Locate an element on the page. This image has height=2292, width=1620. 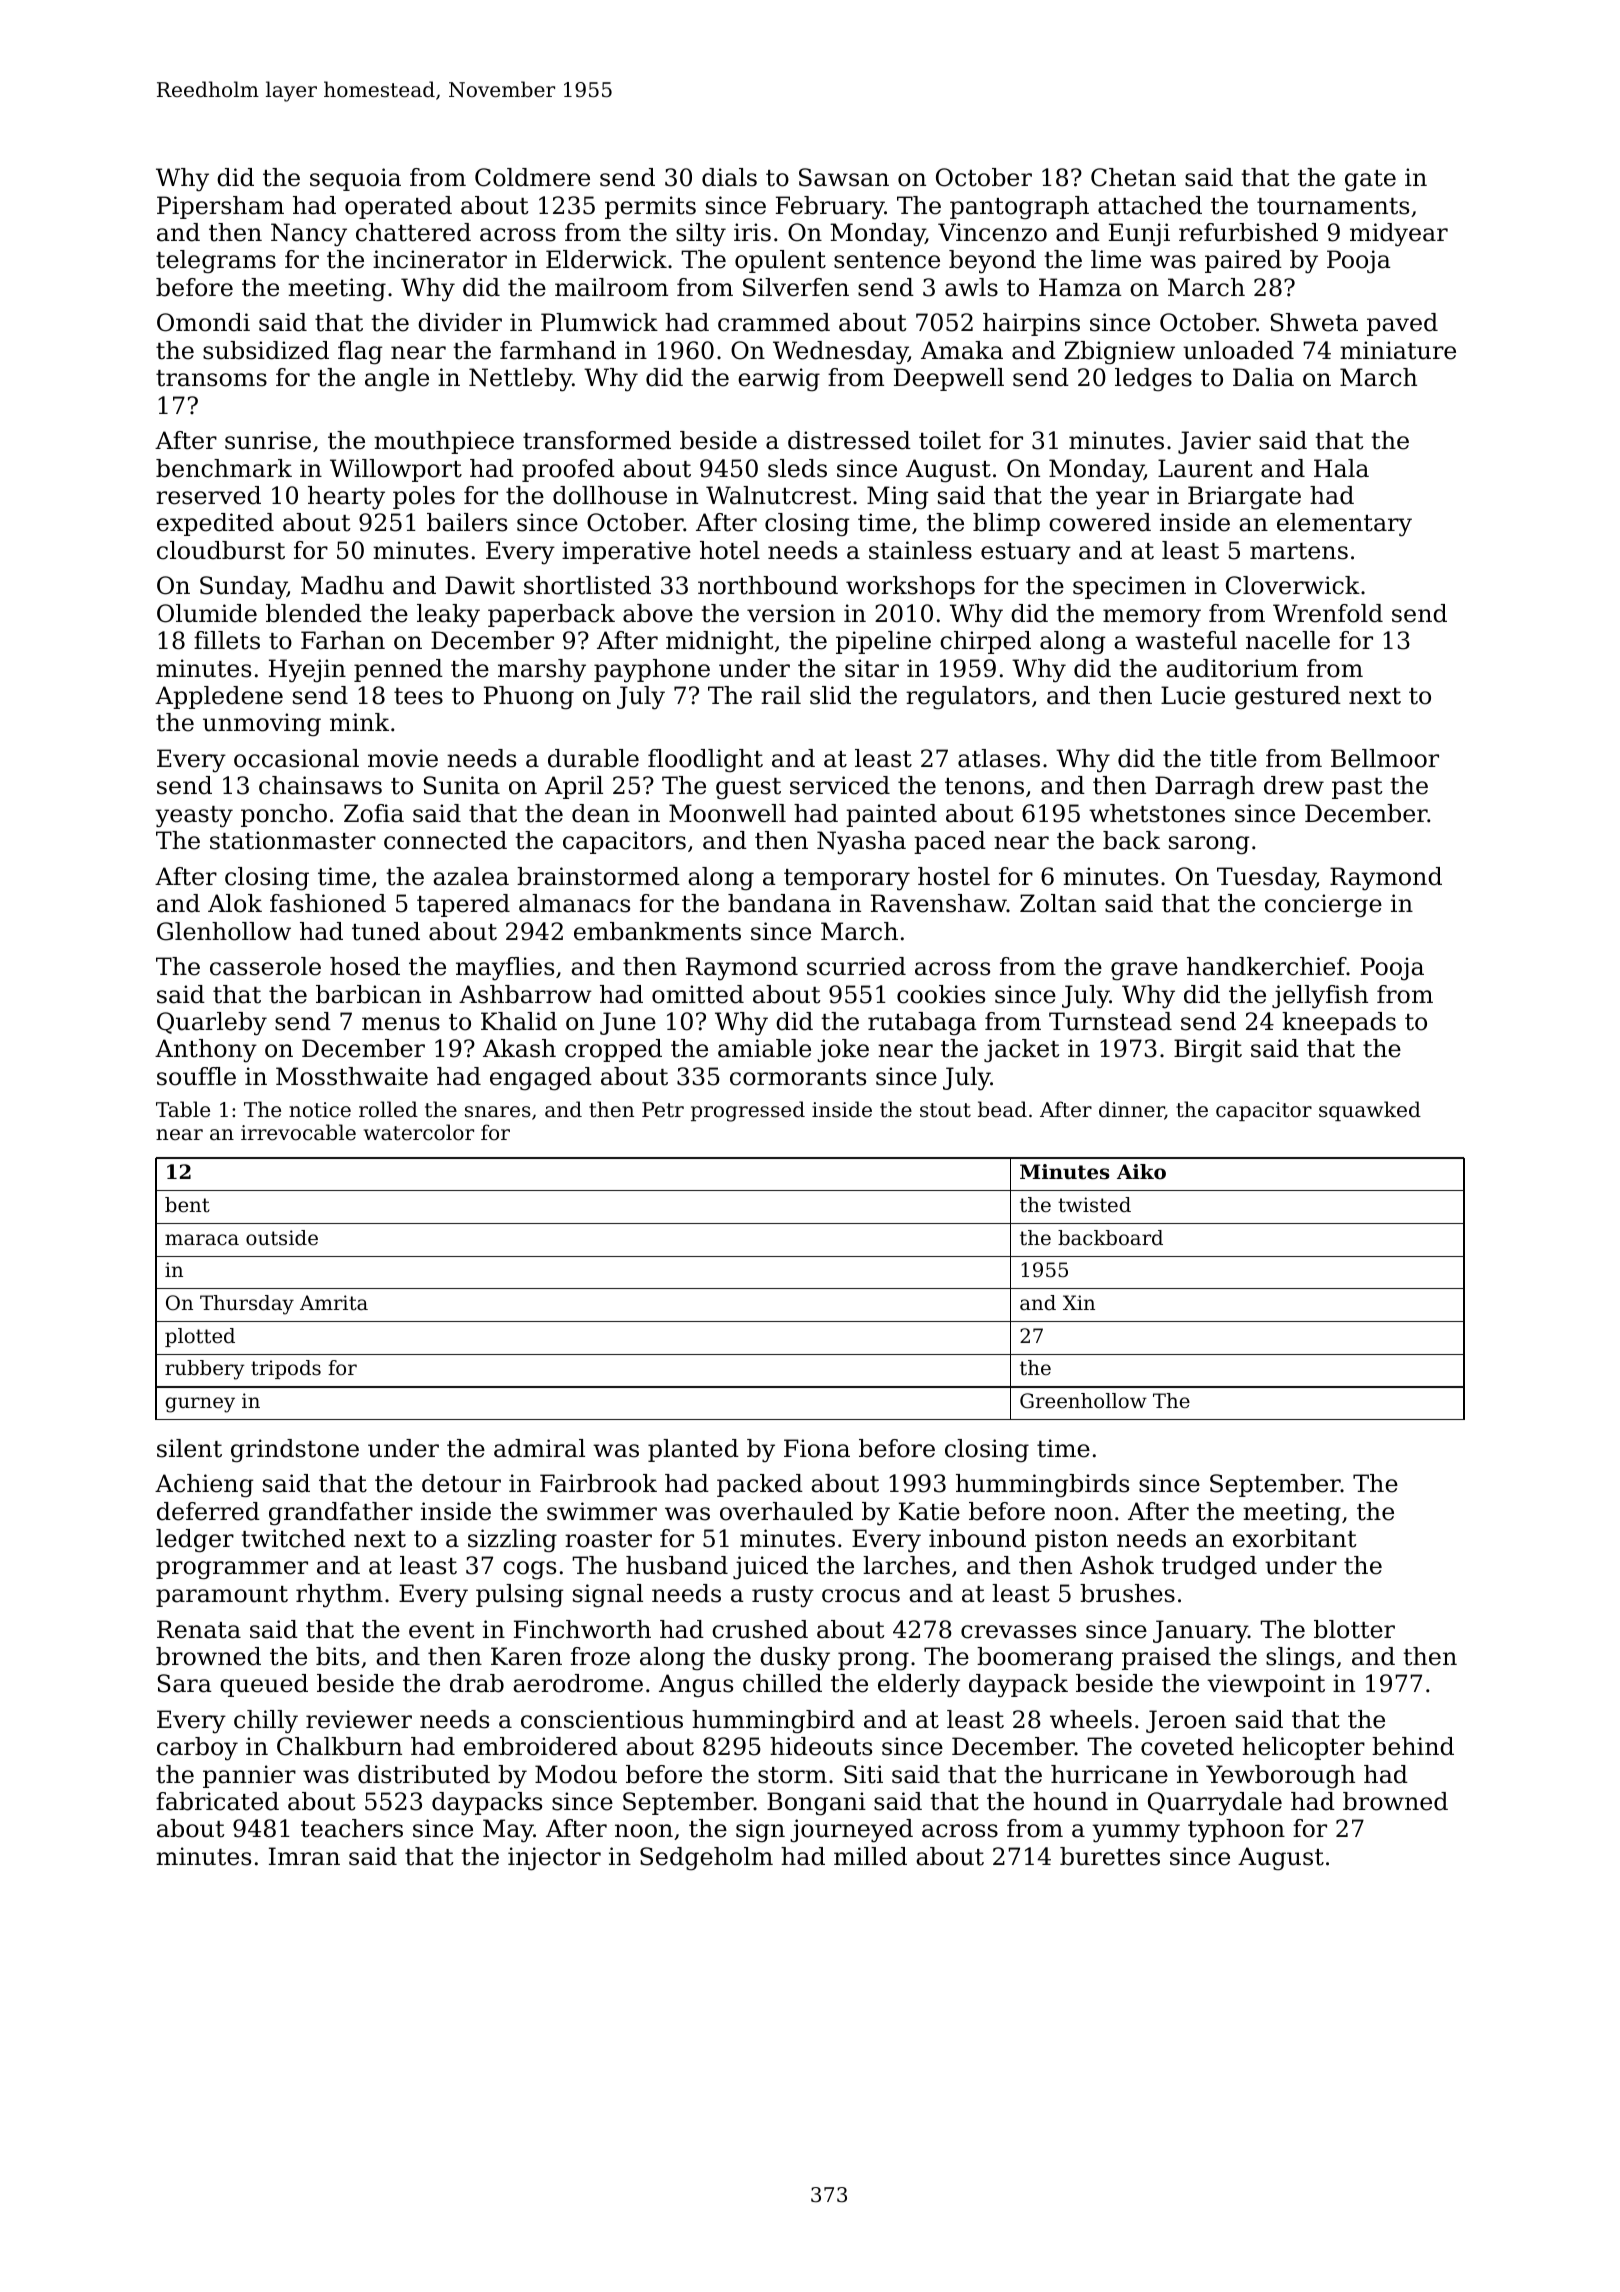
cormorants is located at coordinates (798, 1077).
